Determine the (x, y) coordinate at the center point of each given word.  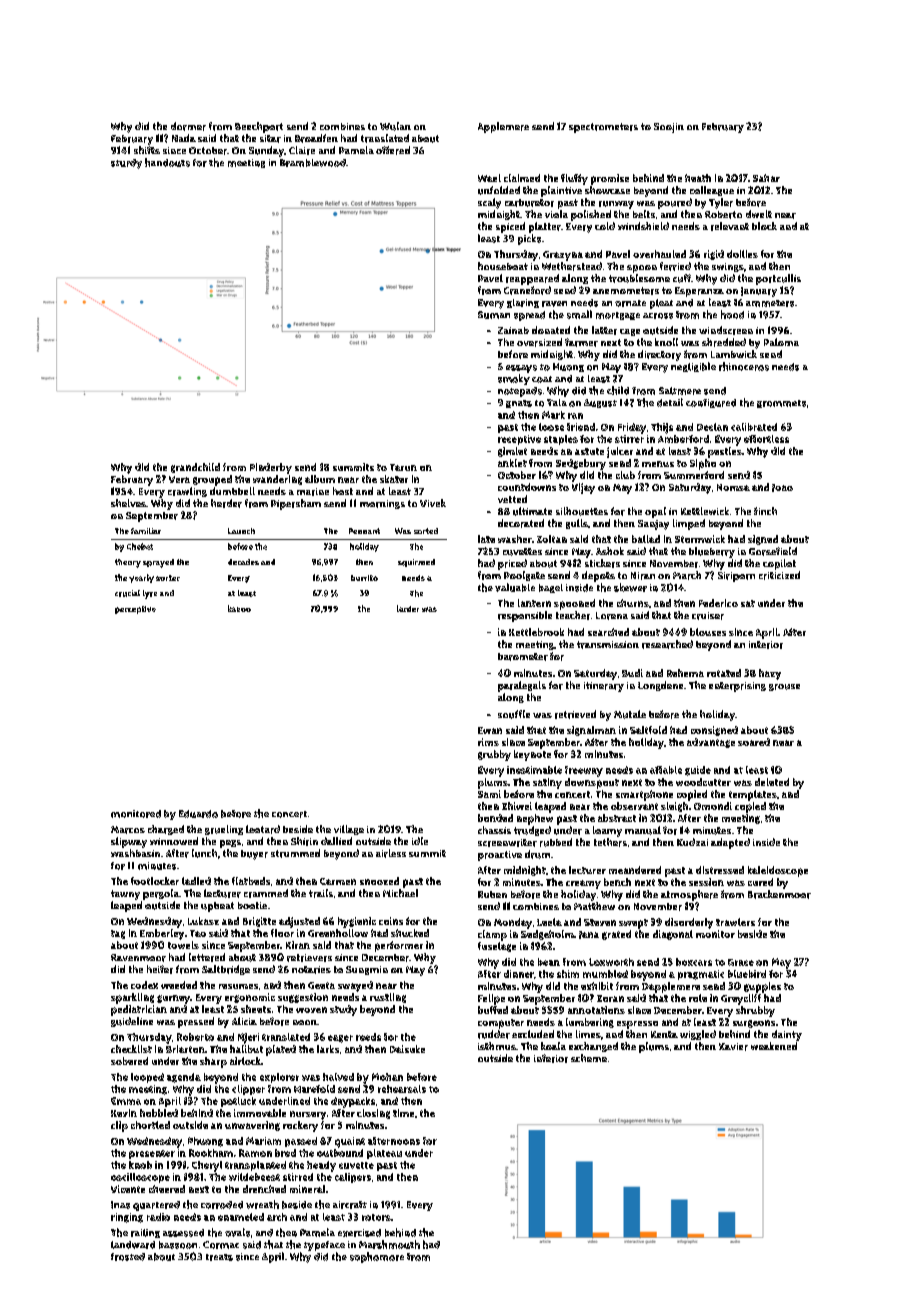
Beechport (259, 127)
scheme (589, 1058)
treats (219, 1257)
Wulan (395, 126)
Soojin (669, 128)
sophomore (377, 1257)
